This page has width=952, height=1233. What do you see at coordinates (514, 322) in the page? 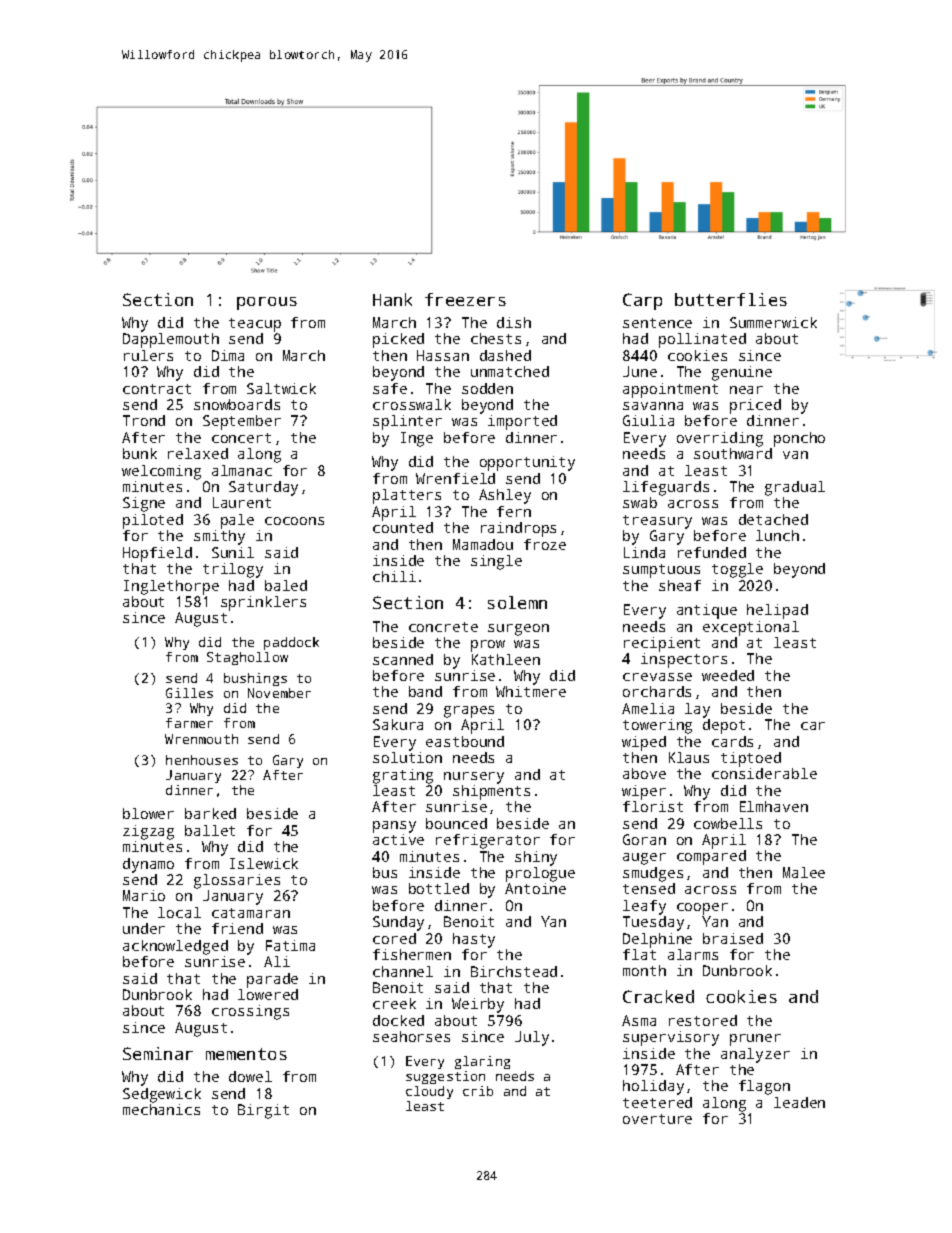
I see `dish` at bounding box center [514, 322].
